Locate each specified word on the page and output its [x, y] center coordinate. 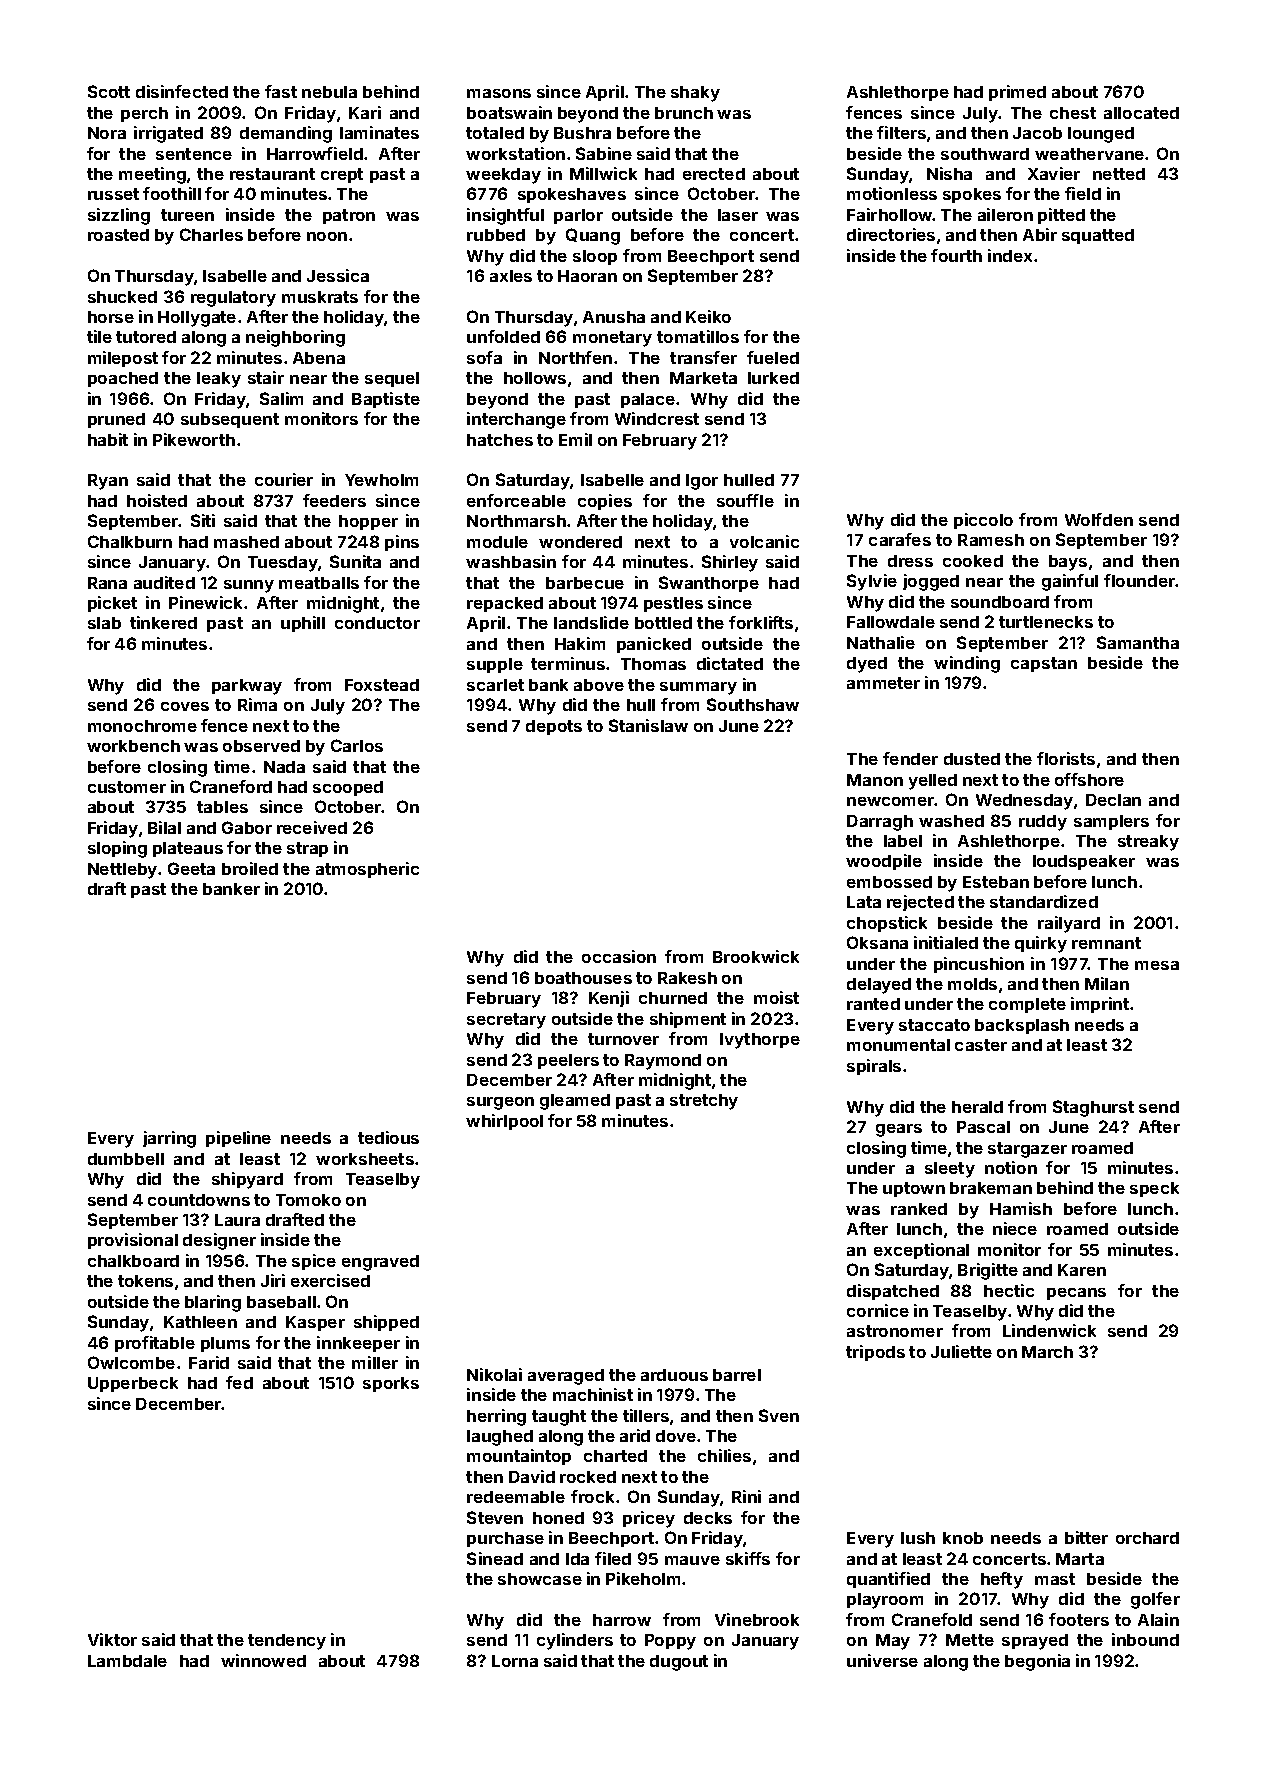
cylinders [575, 1641]
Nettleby [122, 871]
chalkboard [133, 1261]
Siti [203, 520]
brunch [684, 113]
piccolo [983, 521]
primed [1017, 93]
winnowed [263, 1660]
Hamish [1021, 1208]
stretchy [704, 1102]
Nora [107, 133]
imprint [1100, 1005]
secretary [506, 1021]
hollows [535, 378]
